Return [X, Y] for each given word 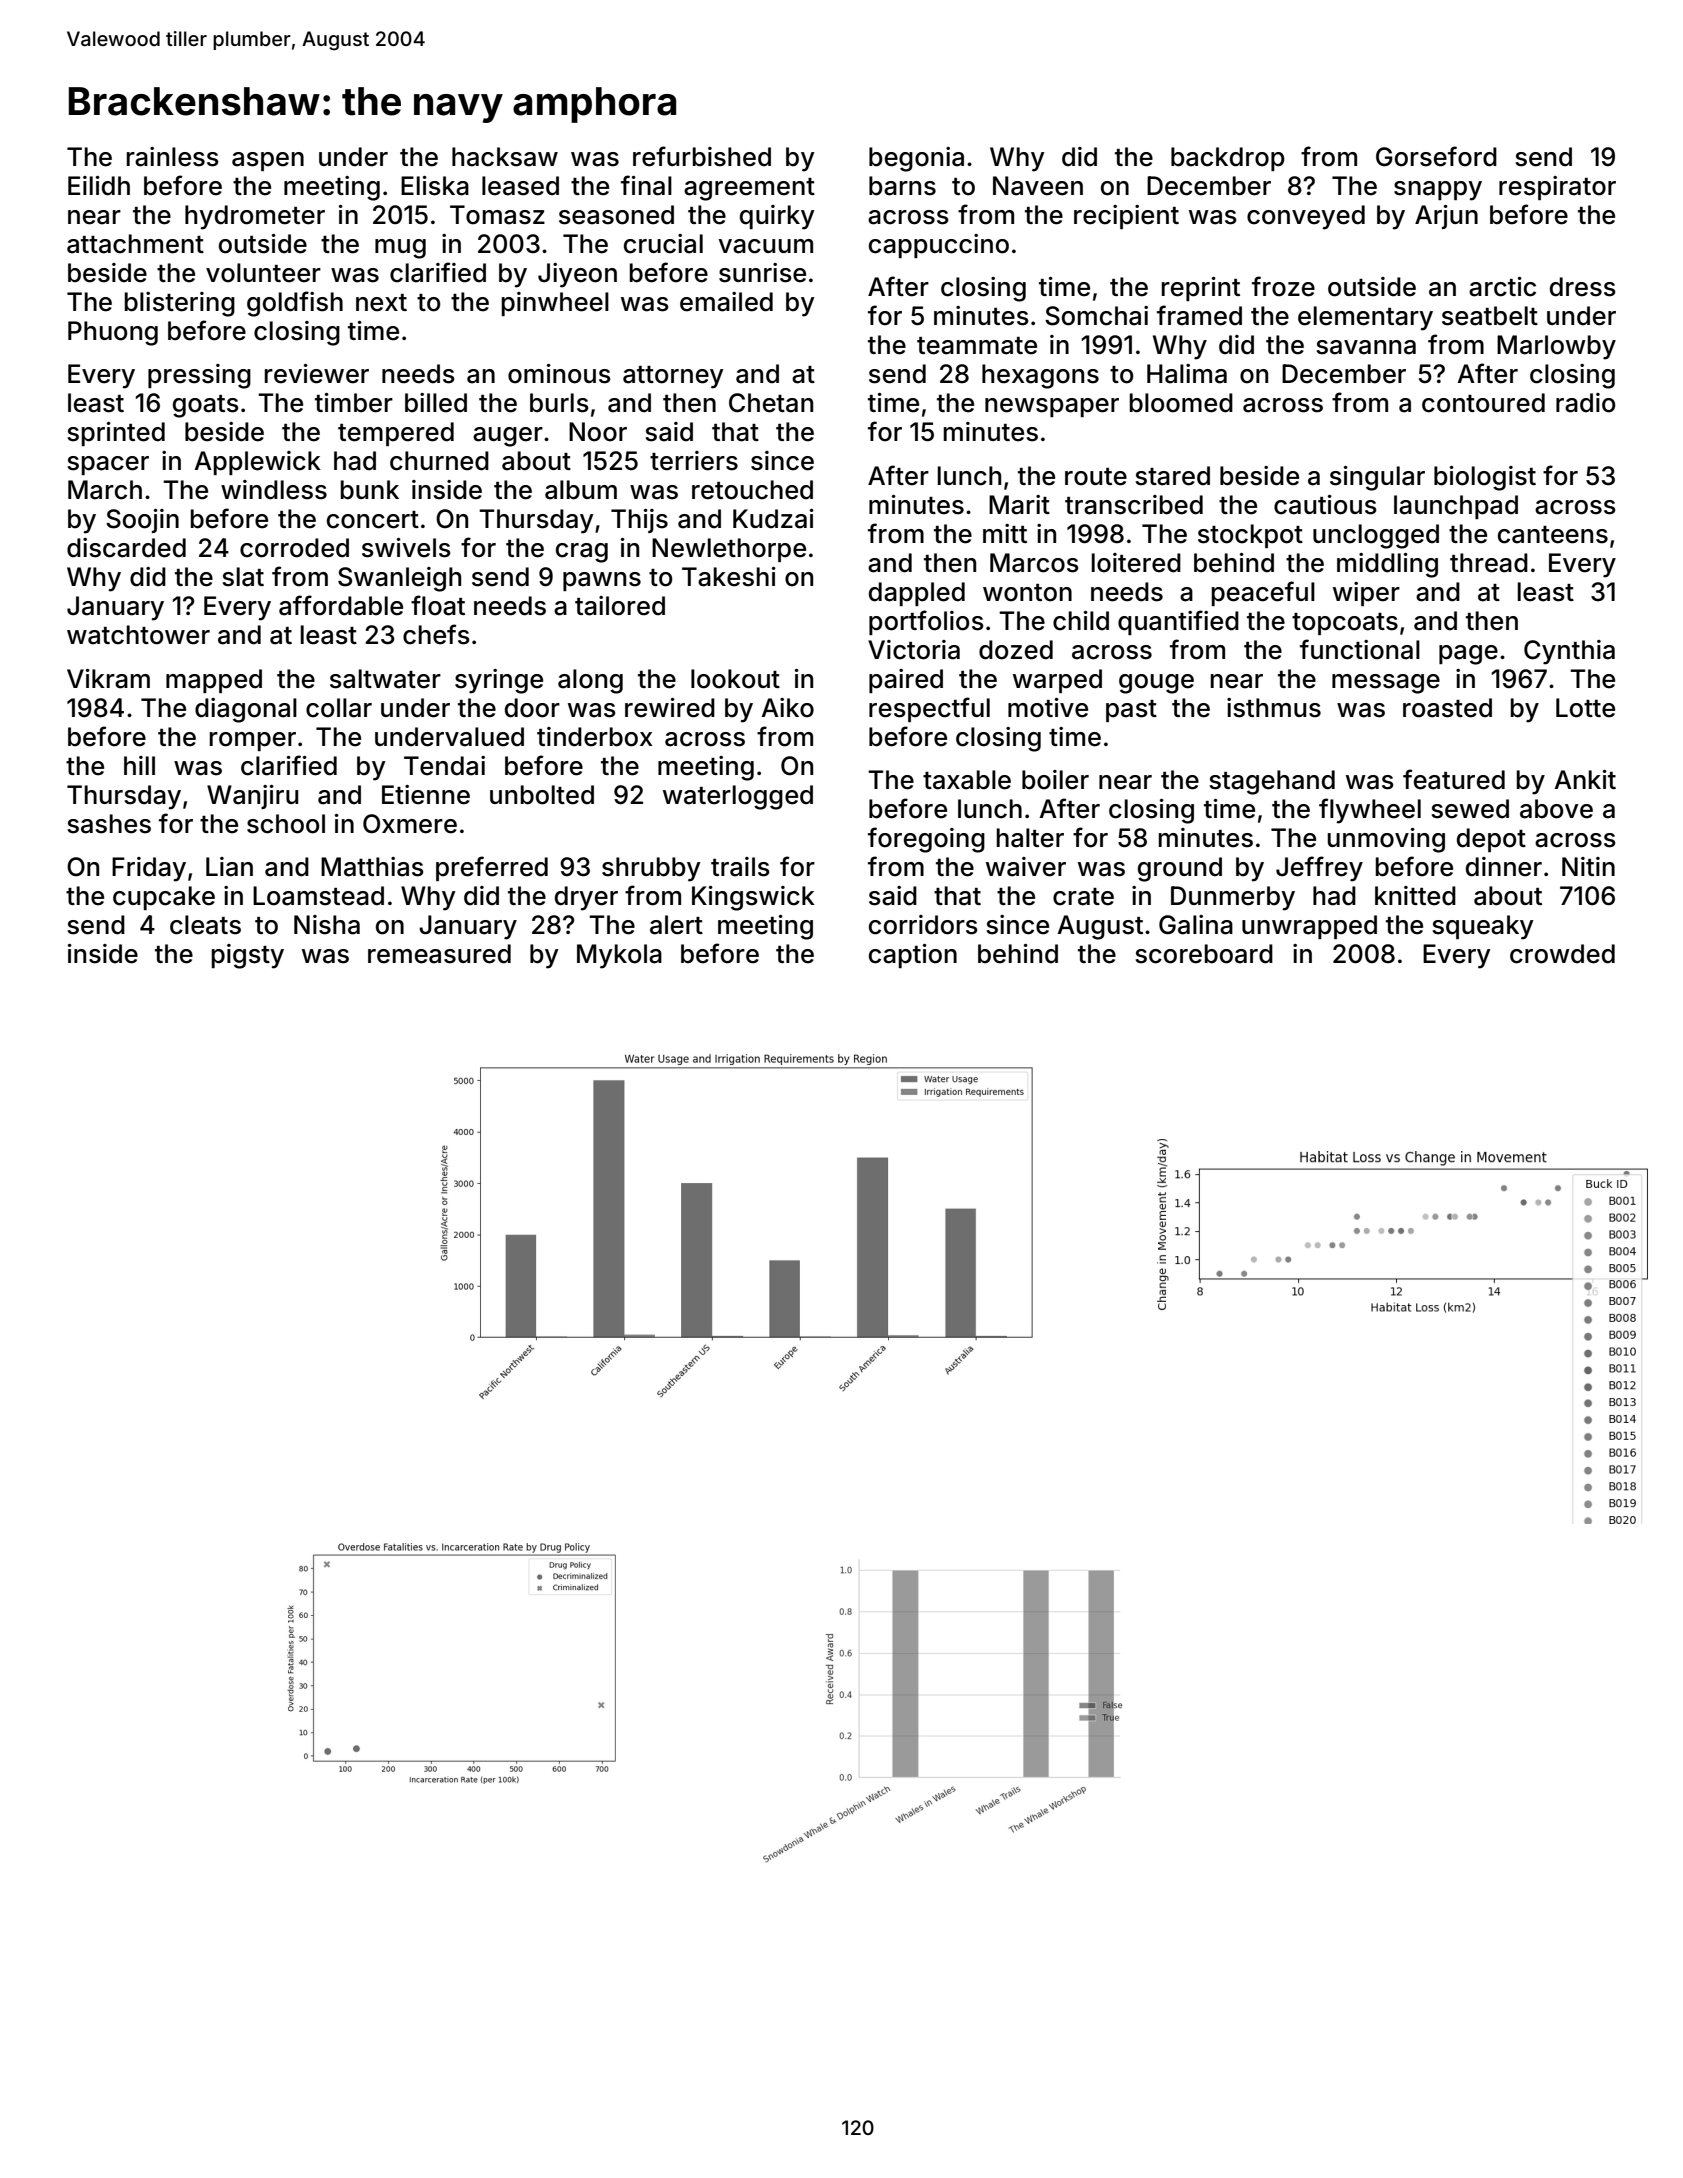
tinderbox [594, 737]
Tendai [444, 766]
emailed [726, 302]
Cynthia [1569, 652]
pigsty [248, 956]
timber [354, 403]
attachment [135, 244]
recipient [1126, 217]
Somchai [1096, 316]
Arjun [1446, 217]
